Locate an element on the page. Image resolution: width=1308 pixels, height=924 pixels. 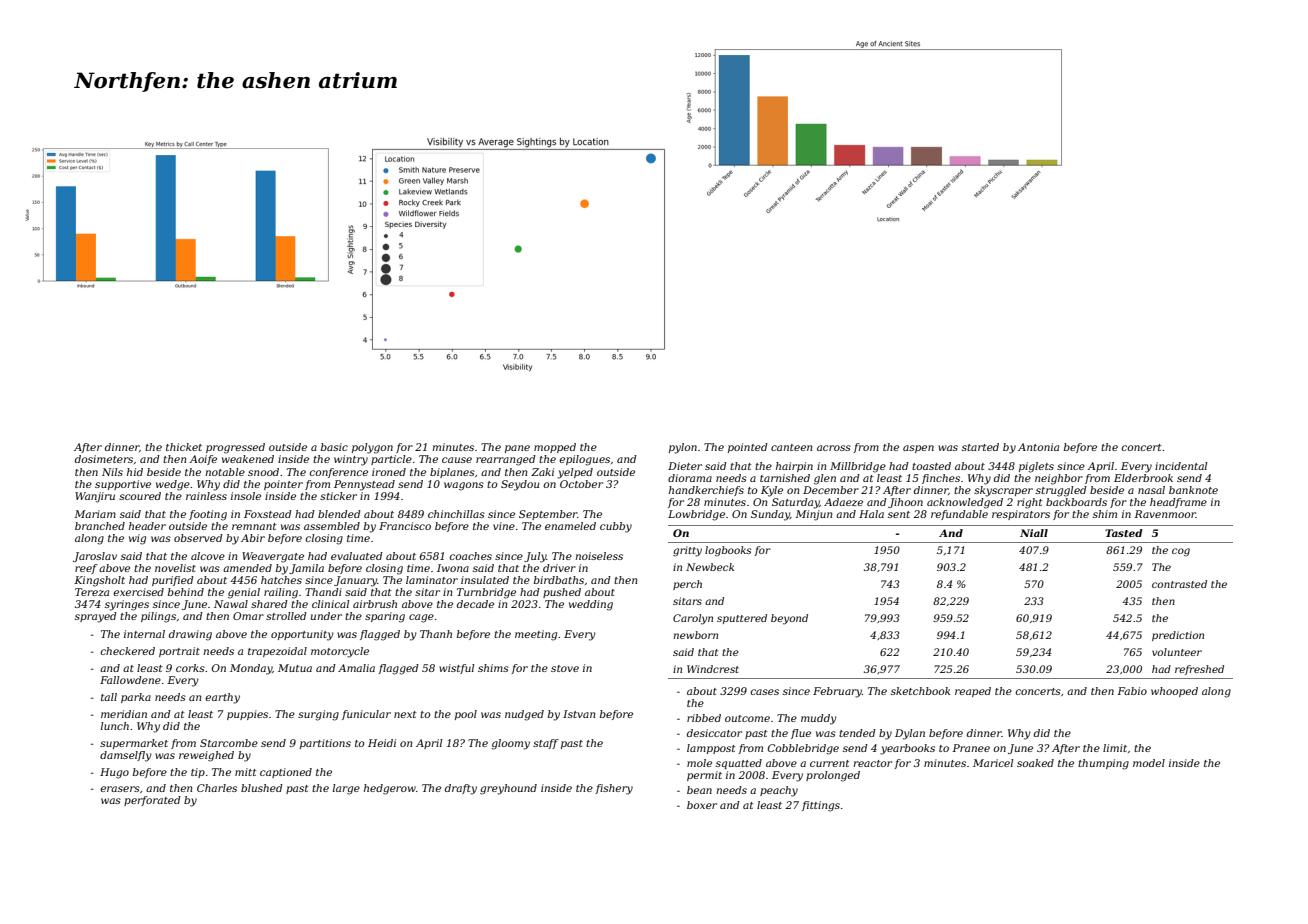
cubby is located at coordinates (616, 527).
